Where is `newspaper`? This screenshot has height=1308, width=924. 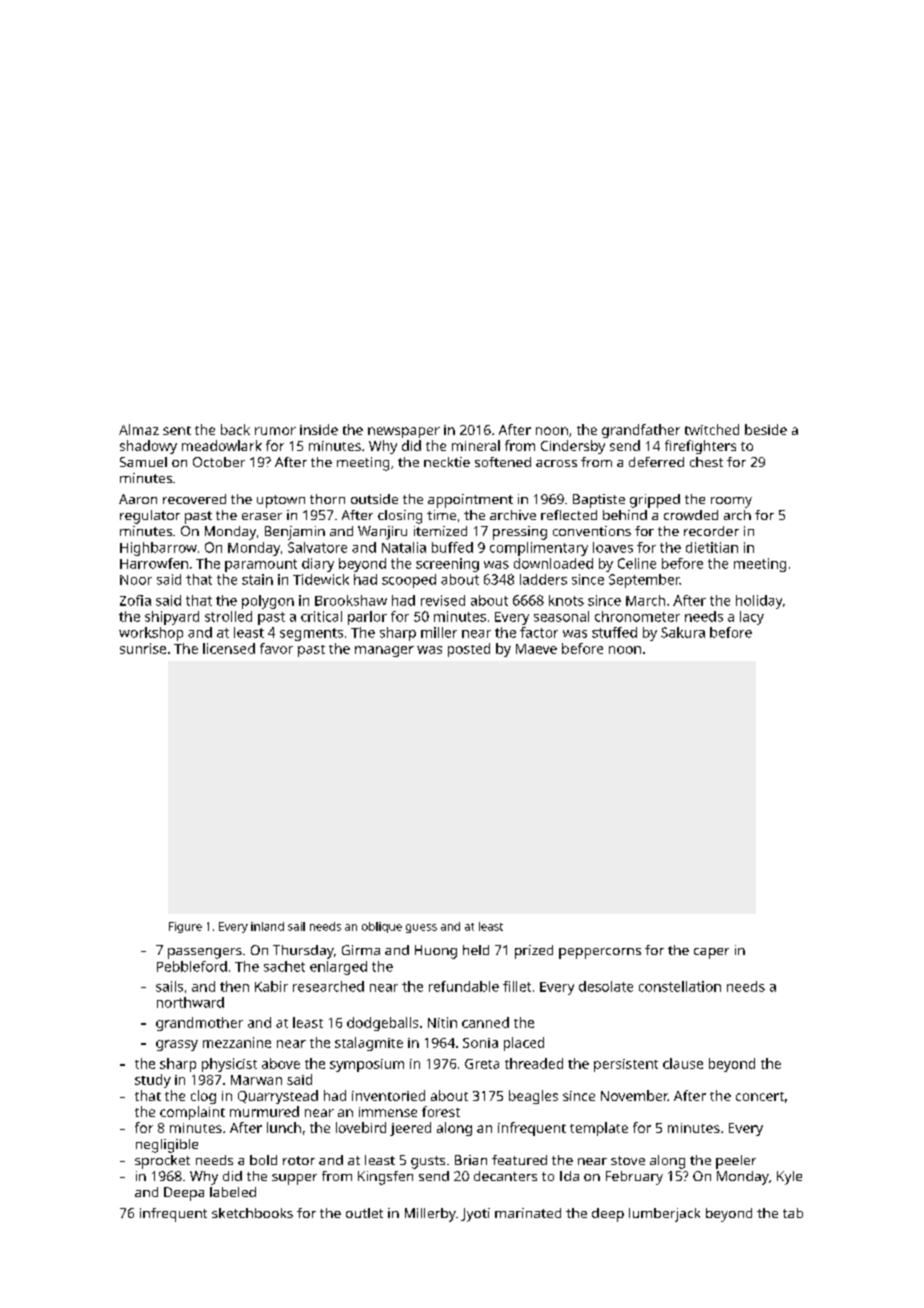 newspaper is located at coordinates (404, 432).
